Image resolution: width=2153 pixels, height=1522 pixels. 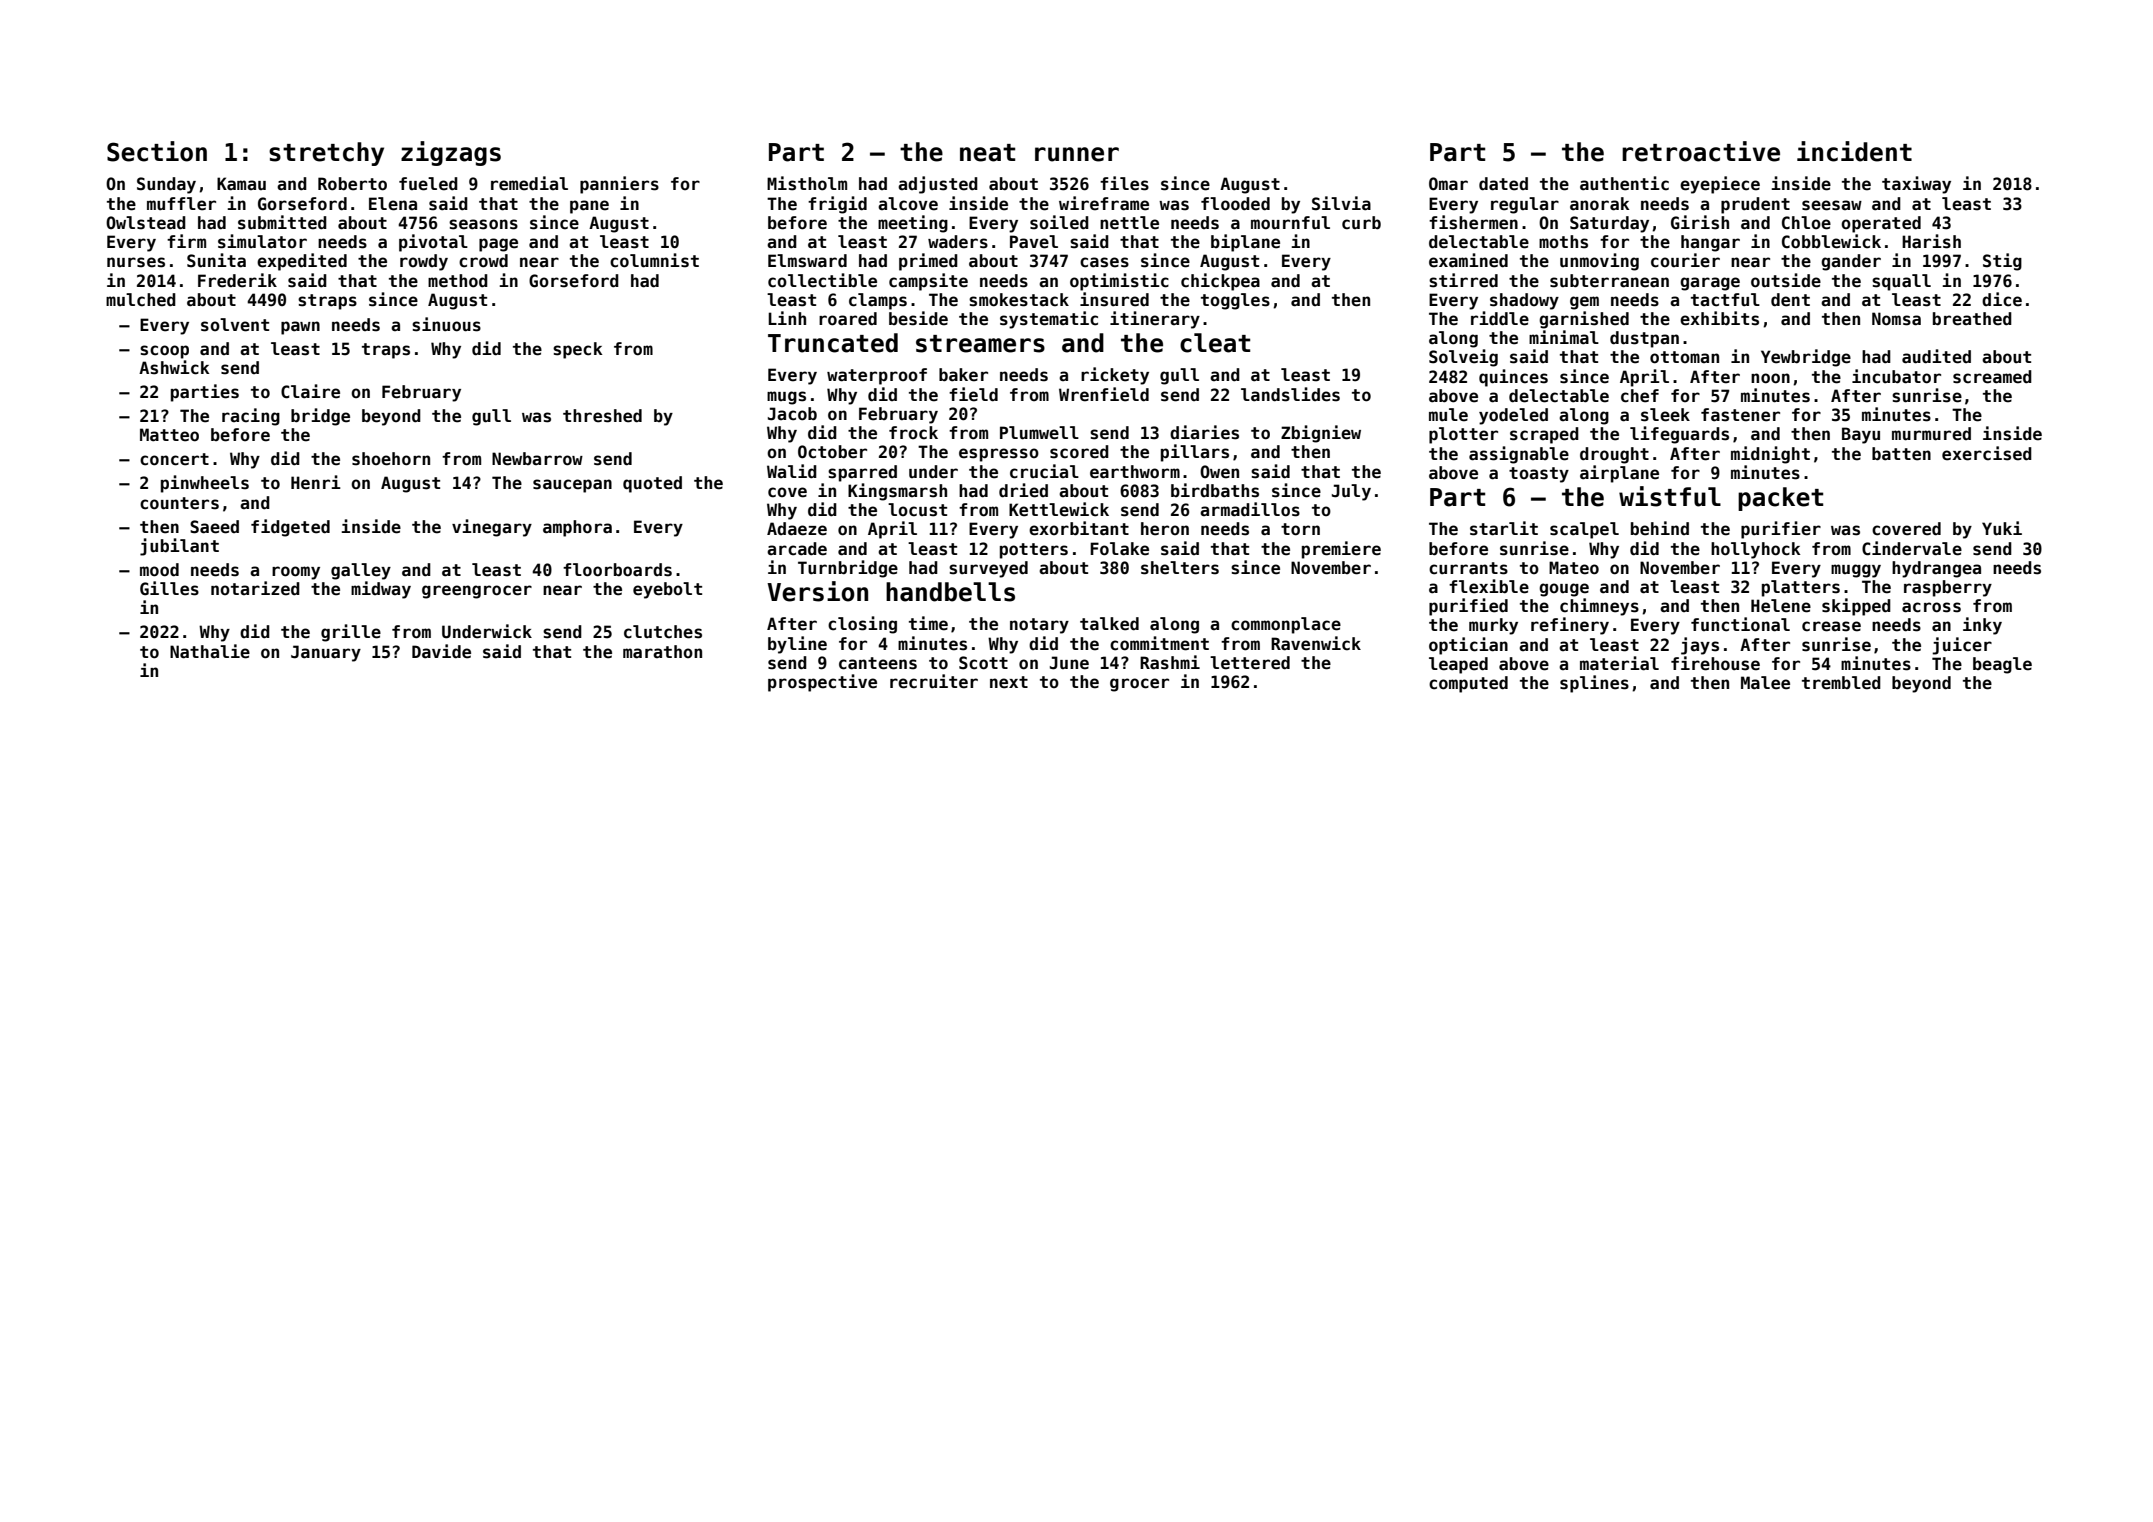 What do you see at coordinates (1124, 183) in the screenshot?
I see `files` at bounding box center [1124, 183].
